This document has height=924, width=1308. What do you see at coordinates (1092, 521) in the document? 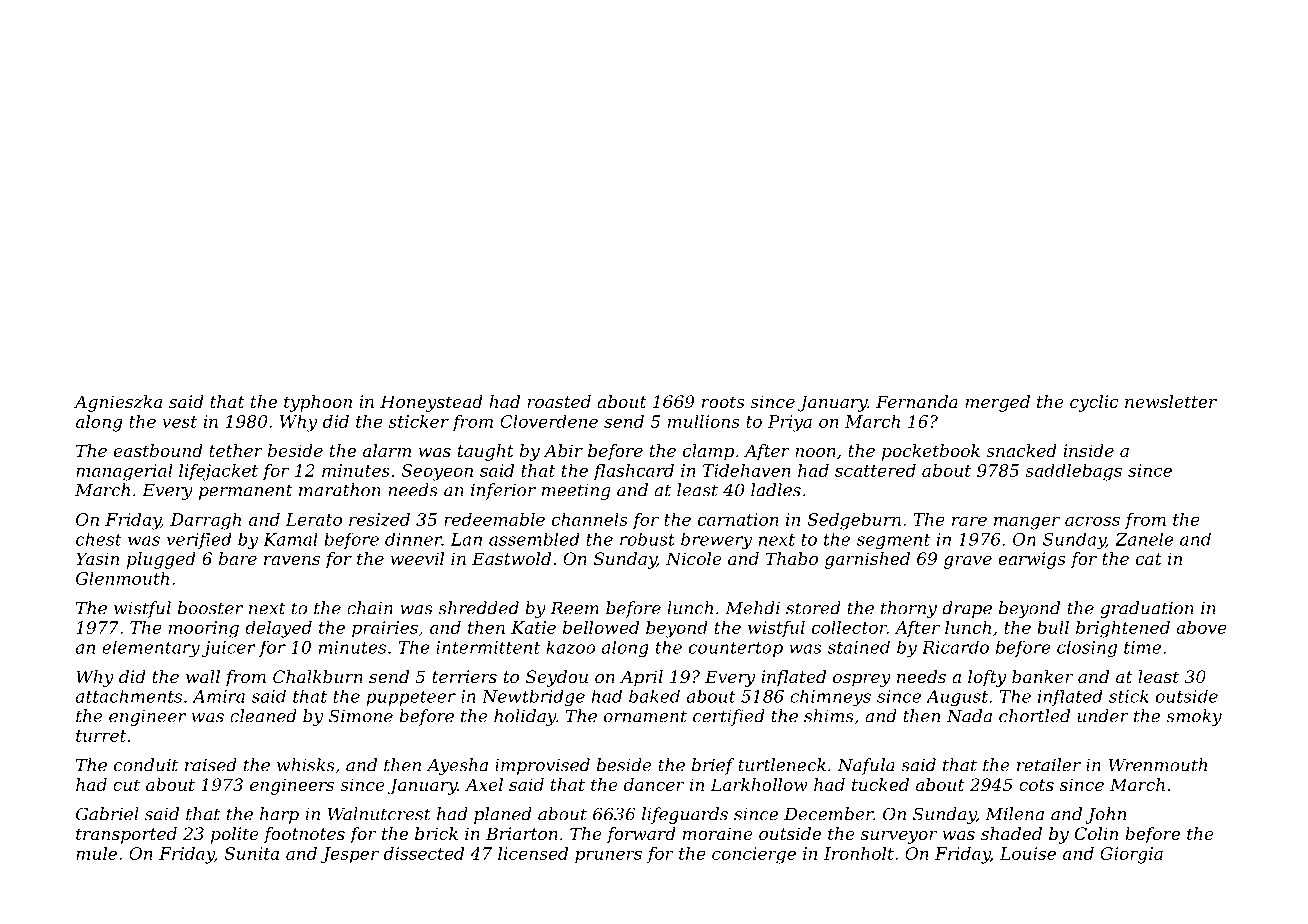
I see `across` at bounding box center [1092, 521].
